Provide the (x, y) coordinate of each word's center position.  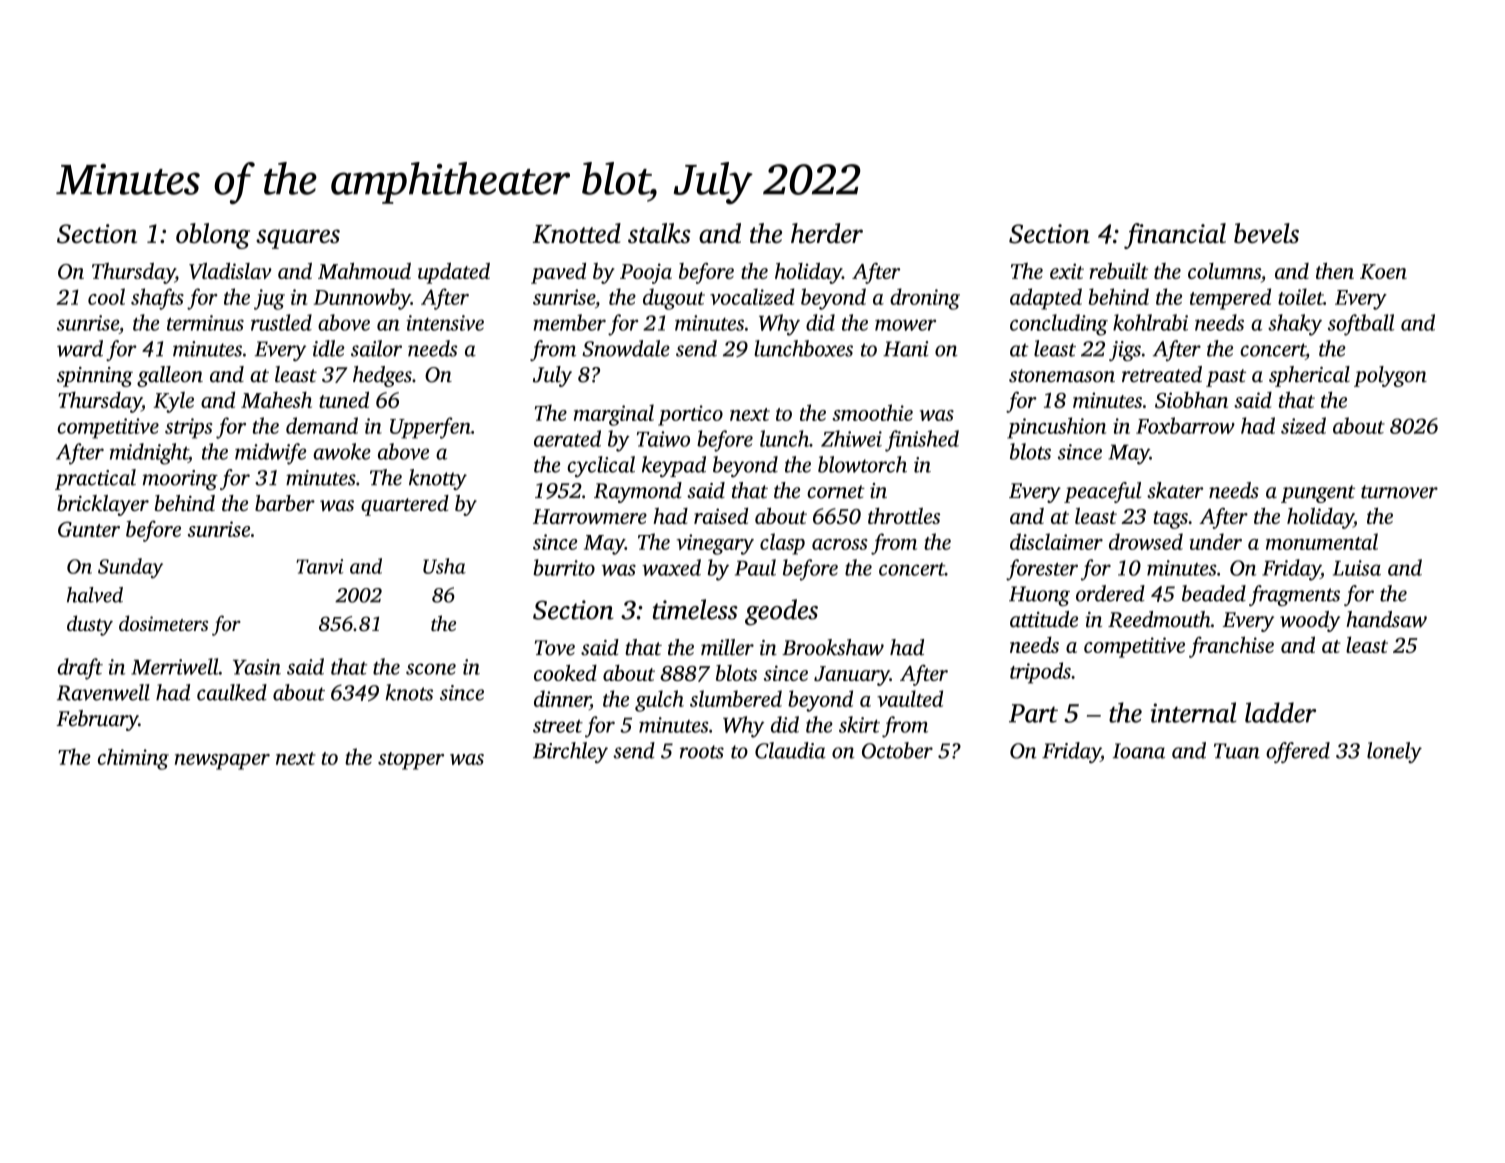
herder (827, 233)
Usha (444, 566)
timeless (695, 609)
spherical (1309, 376)
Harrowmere (590, 516)
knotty (438, 479)
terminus (205, 323)
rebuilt (1118, 271)
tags (1170, 520)
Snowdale (626, 348)
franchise (1231, 647)
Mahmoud (364, 271)
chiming (133, 759)
